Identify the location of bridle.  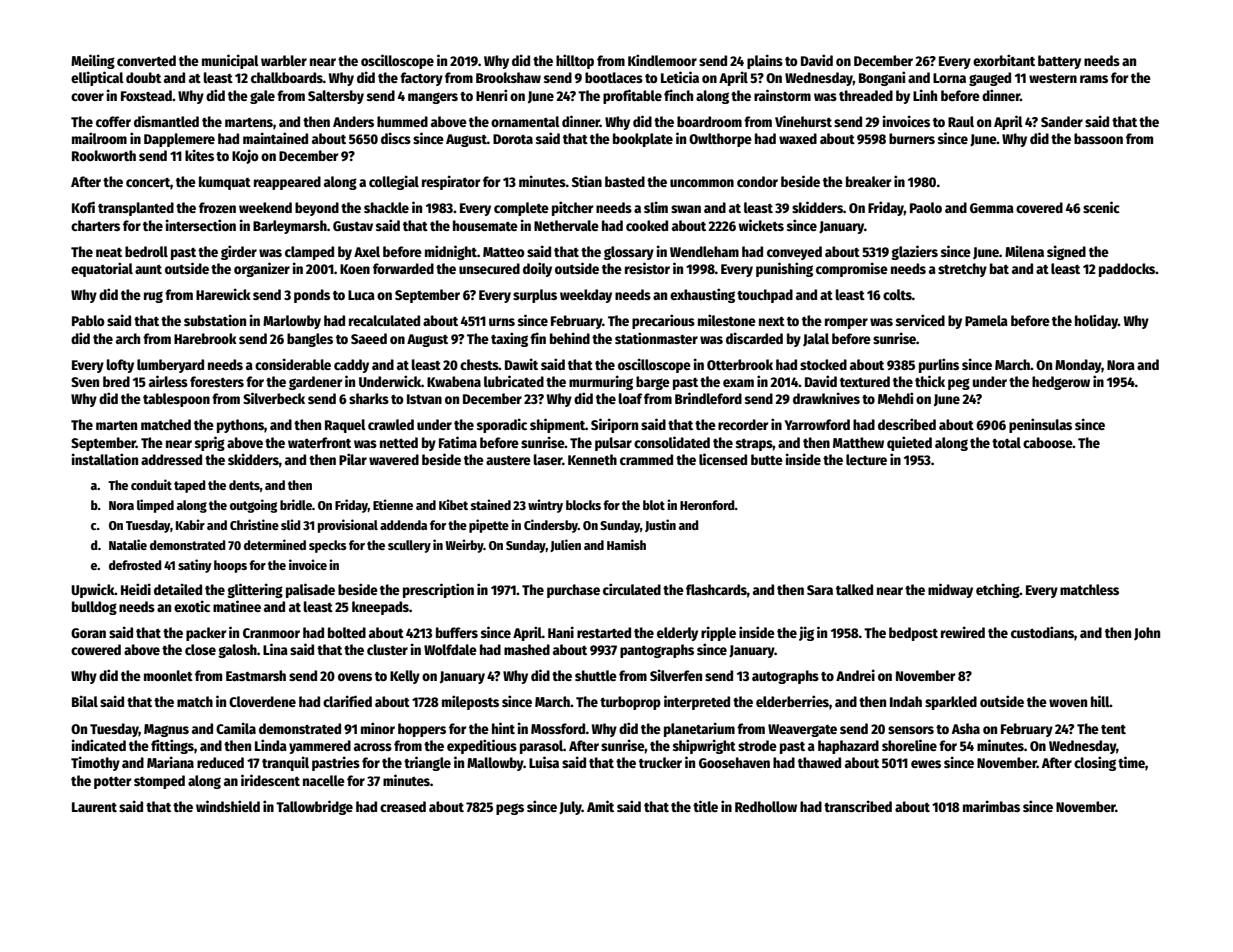
(296, 504).
